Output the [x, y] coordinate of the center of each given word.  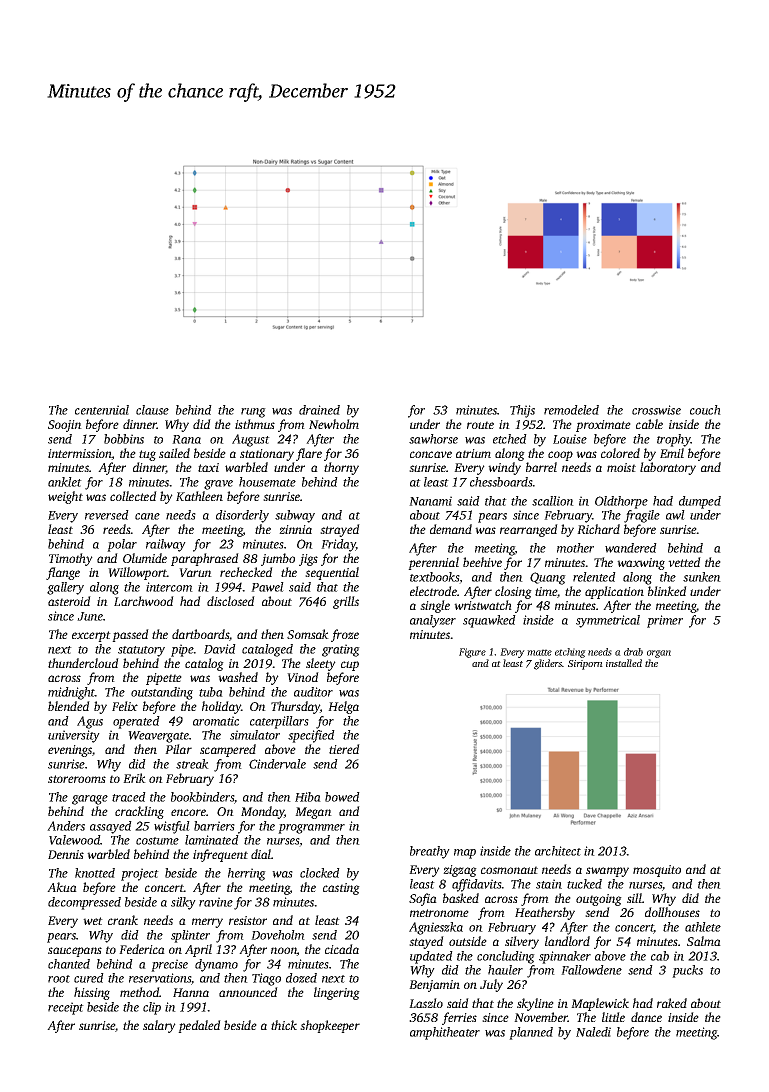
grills [346, 602]
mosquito [657, 871]
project [140, 874]
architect [558, 851]
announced [248, 992]
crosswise [656, 410]
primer [665, 621]
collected [133, 496]
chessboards [501, 482]
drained [319, 410]
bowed [342, 797]
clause [152, 410]
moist [621, 467]
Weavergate [158, 737]
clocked [320, 873]
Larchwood [144, 601]
